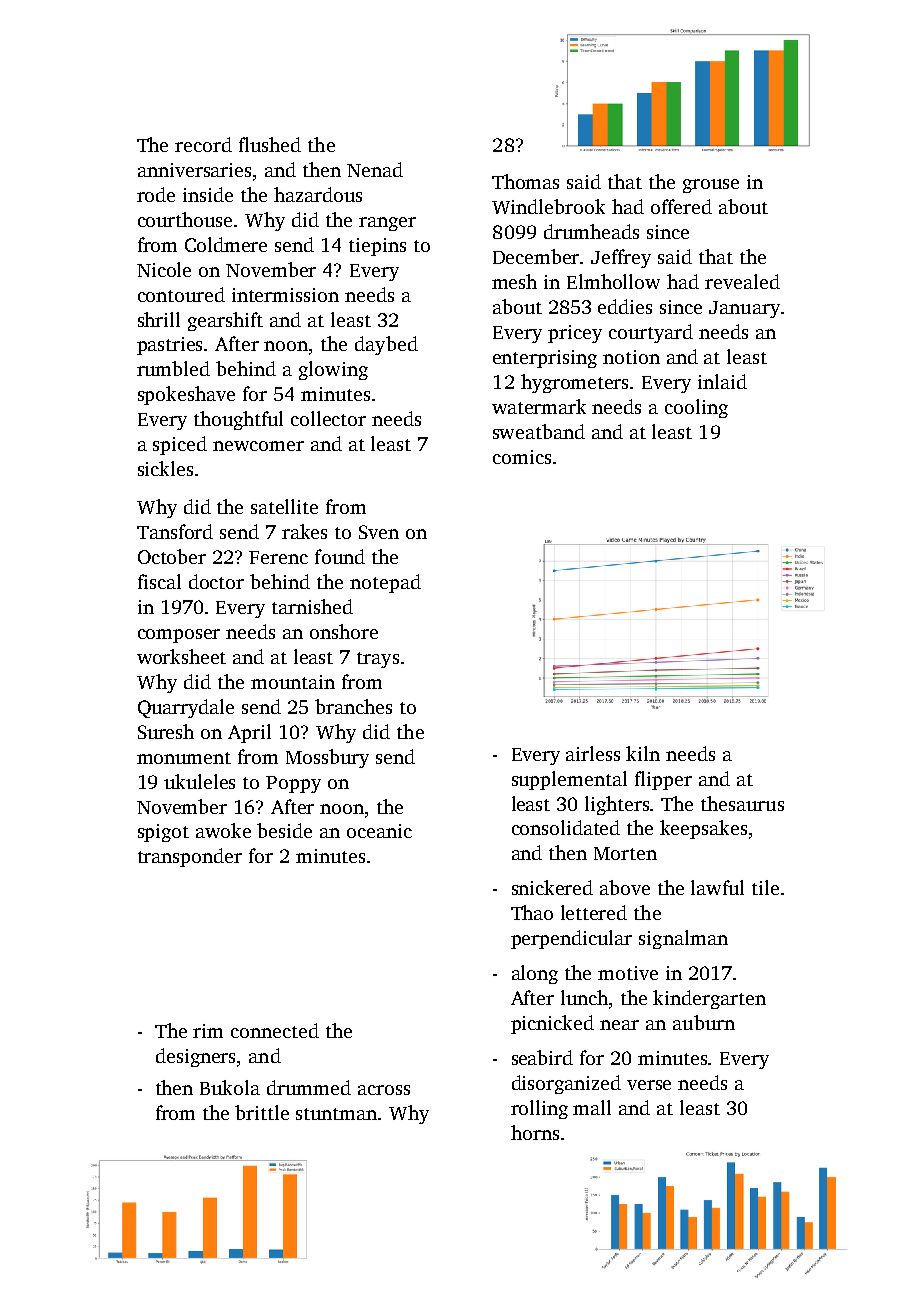 The height and width of the document is (1311, 924). What do you see at coordinates (514, 281) in the document?
I see `mesh` at bounding box center [514, 281].
